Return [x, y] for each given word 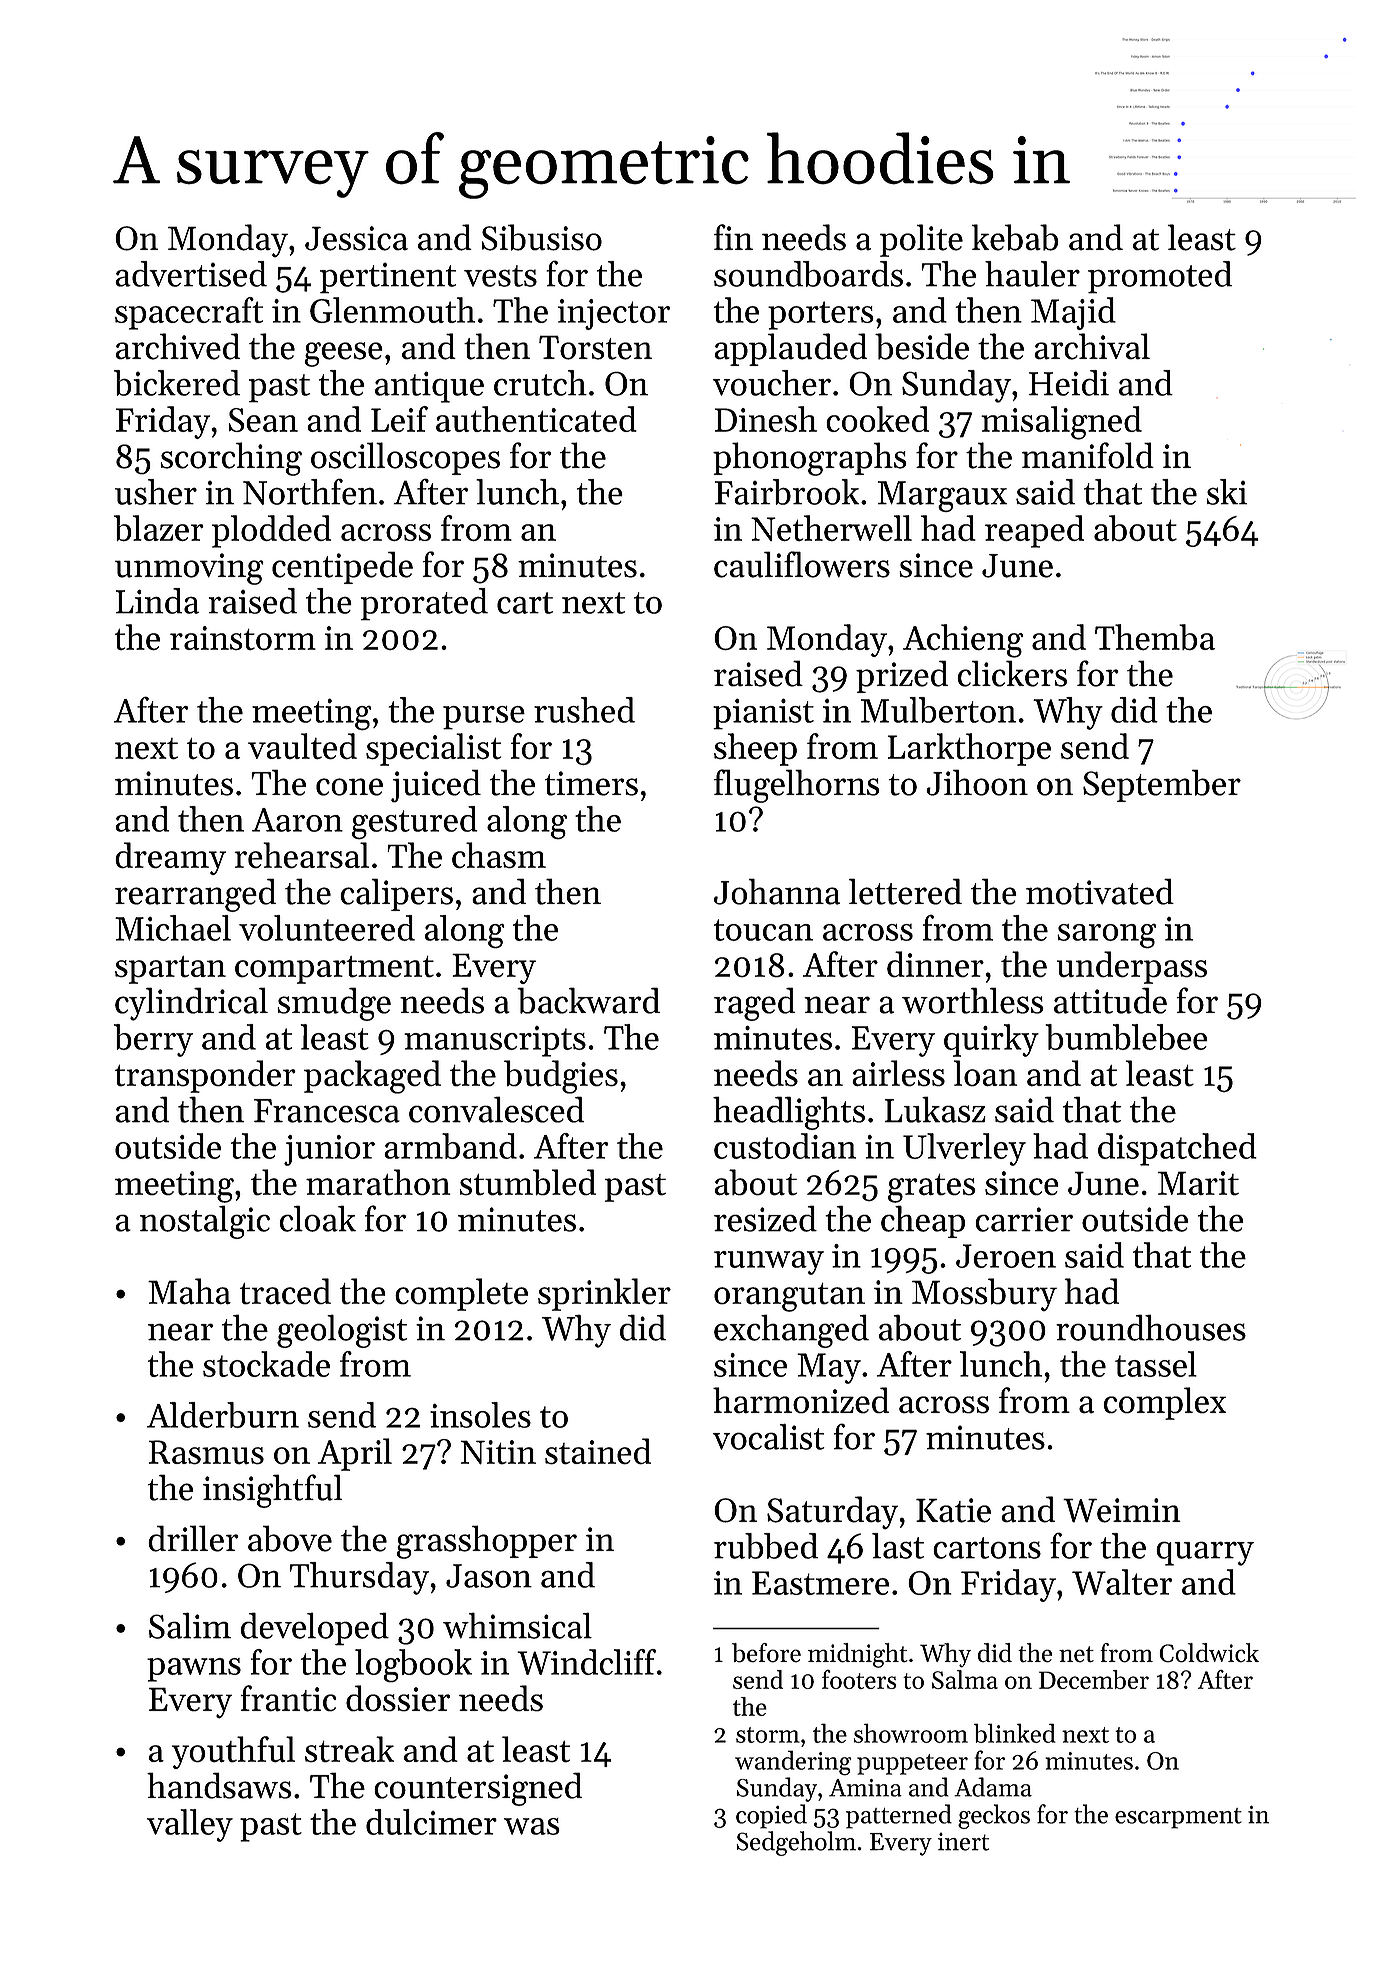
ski [1227, 492]
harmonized [801, 1400]
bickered [177, 383]
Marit [1198, 1183]
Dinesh [766, 419]
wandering [793, 1763]
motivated [1100, 891]
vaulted [302, 746]
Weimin [1122, 1510]
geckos [994, 1816]
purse [484, 718]
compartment [334, 970]
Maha [189, 1291]
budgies [561, 1077]
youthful [233, 1752]
